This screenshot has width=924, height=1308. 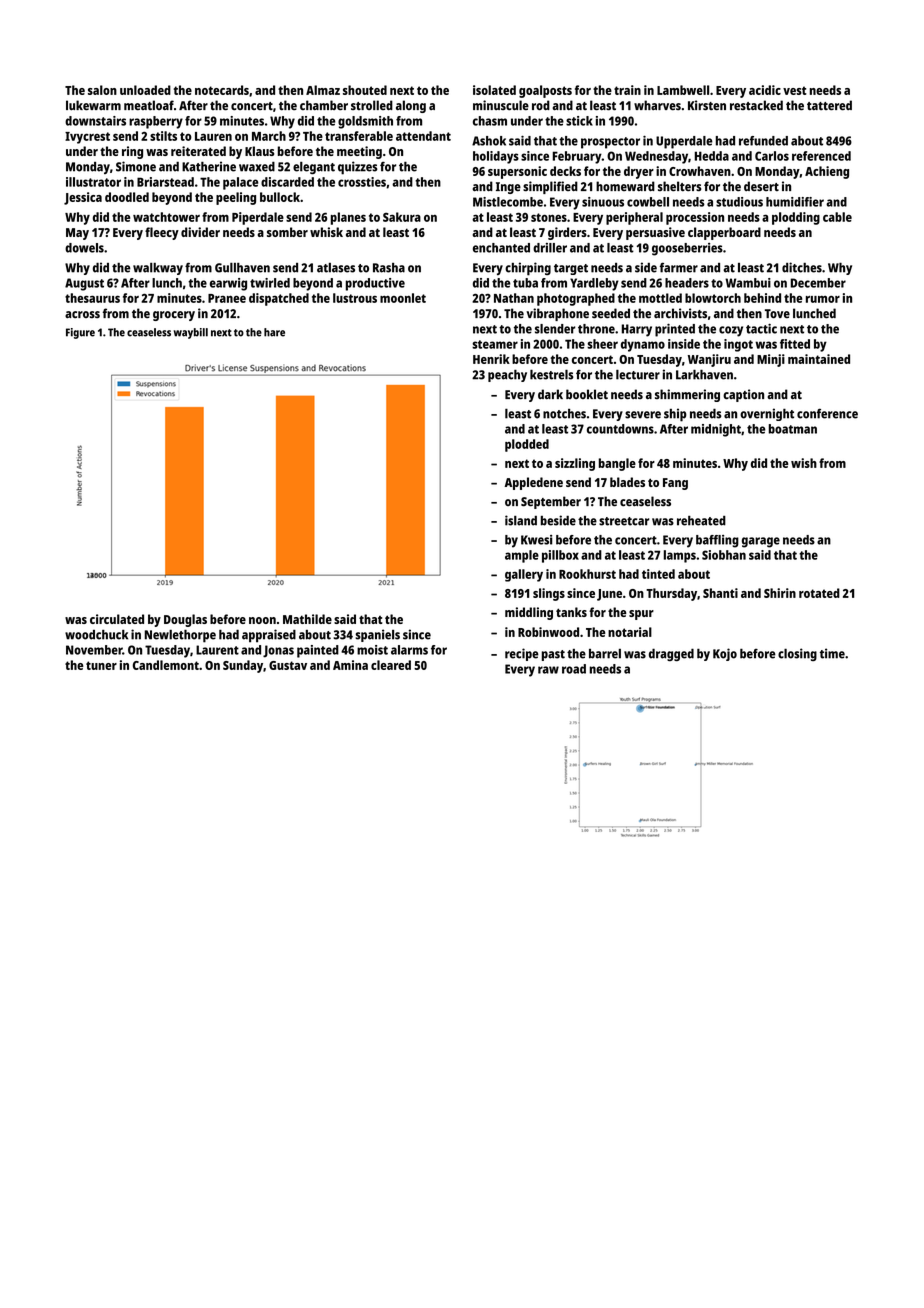 I want to click on Carlos, so click(x=772, y=156).
